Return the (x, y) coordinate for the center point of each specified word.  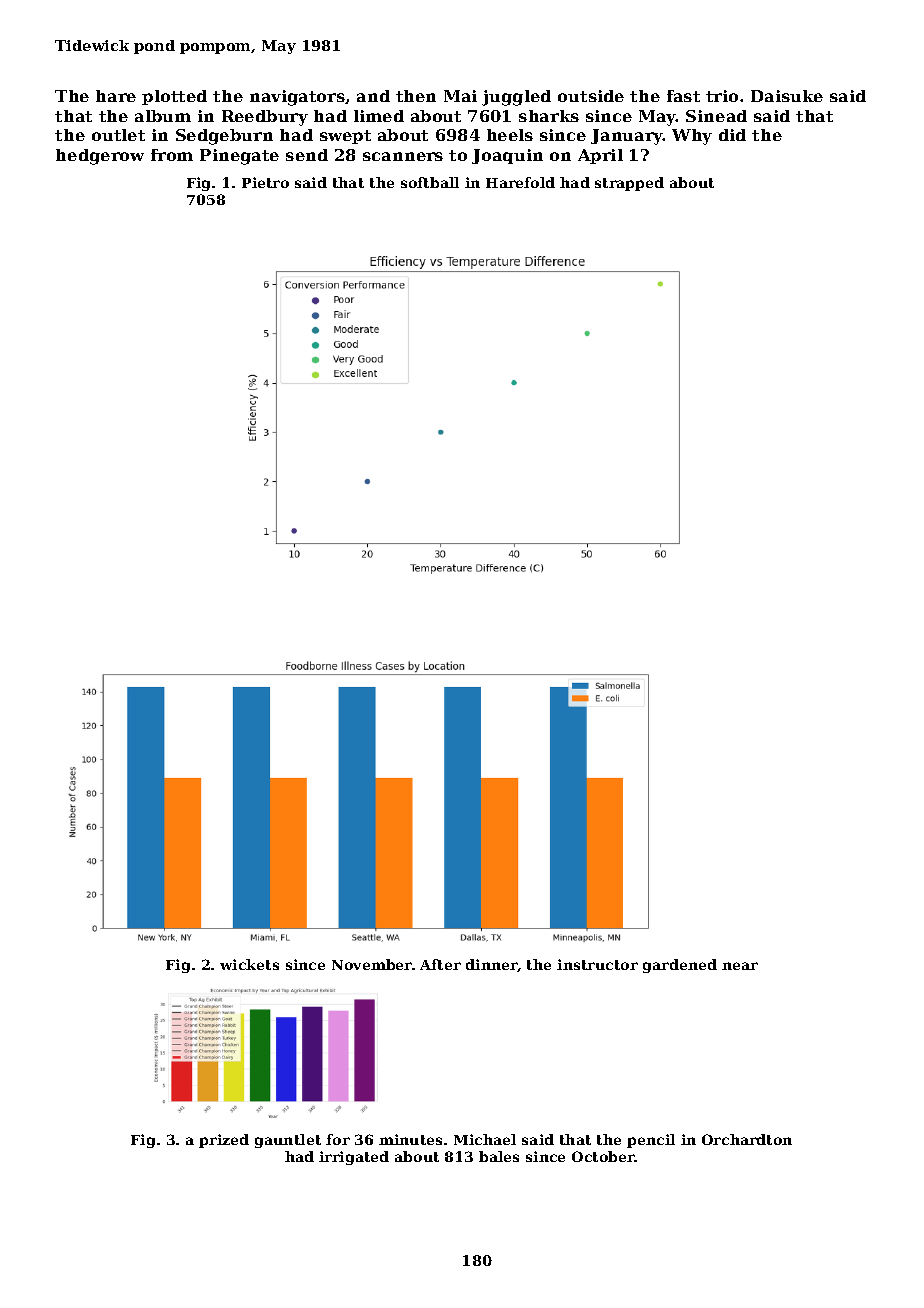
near (740, 966)
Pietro (265, 182)
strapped (629, 184)
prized (224, 1141)
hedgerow (100, 157)
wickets (249, 964)
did (732, 135)
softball (430, 182)
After (440, 964)
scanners (403, 156)
